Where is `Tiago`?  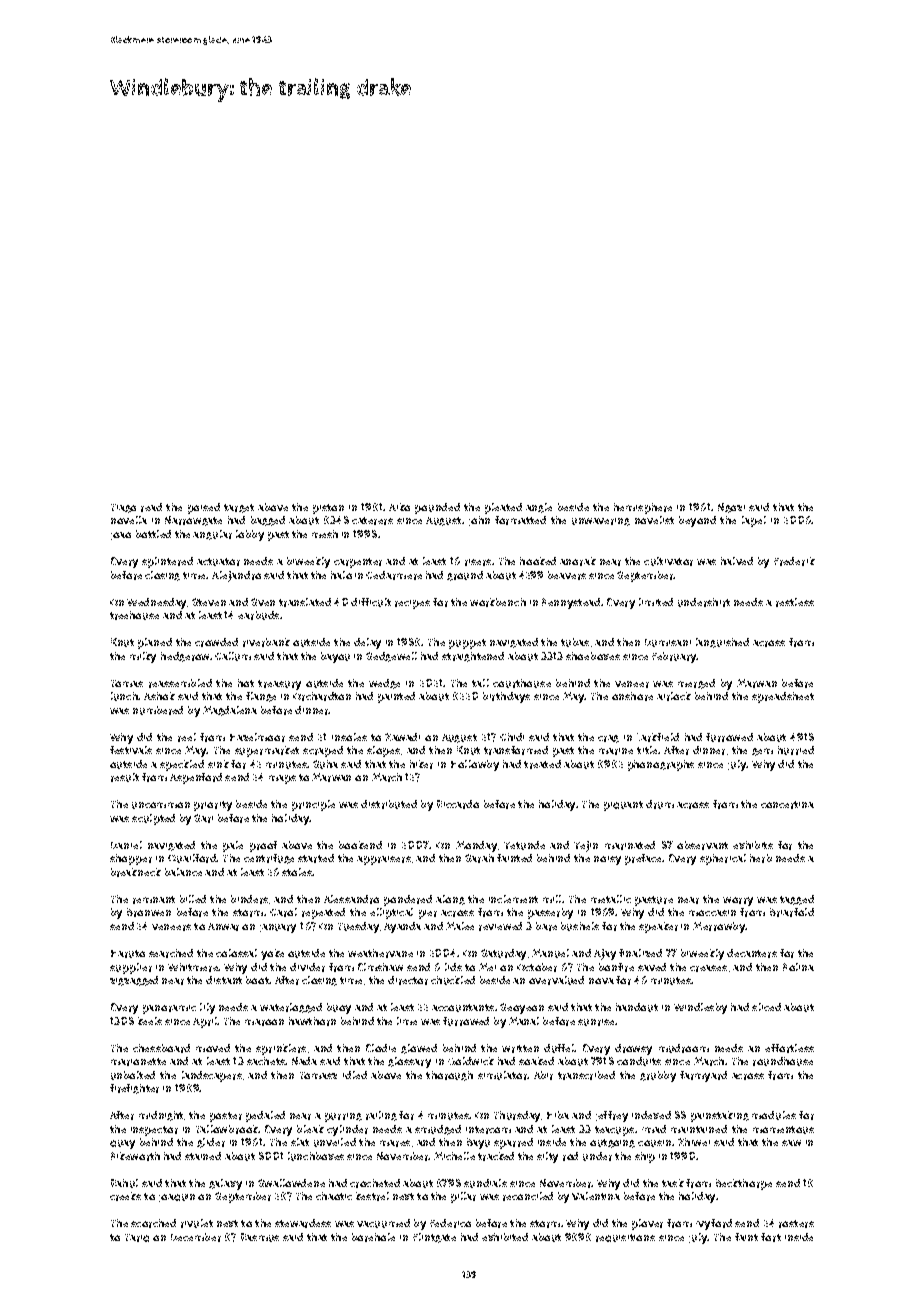
Tiago is located at coordinates (123, 508).
